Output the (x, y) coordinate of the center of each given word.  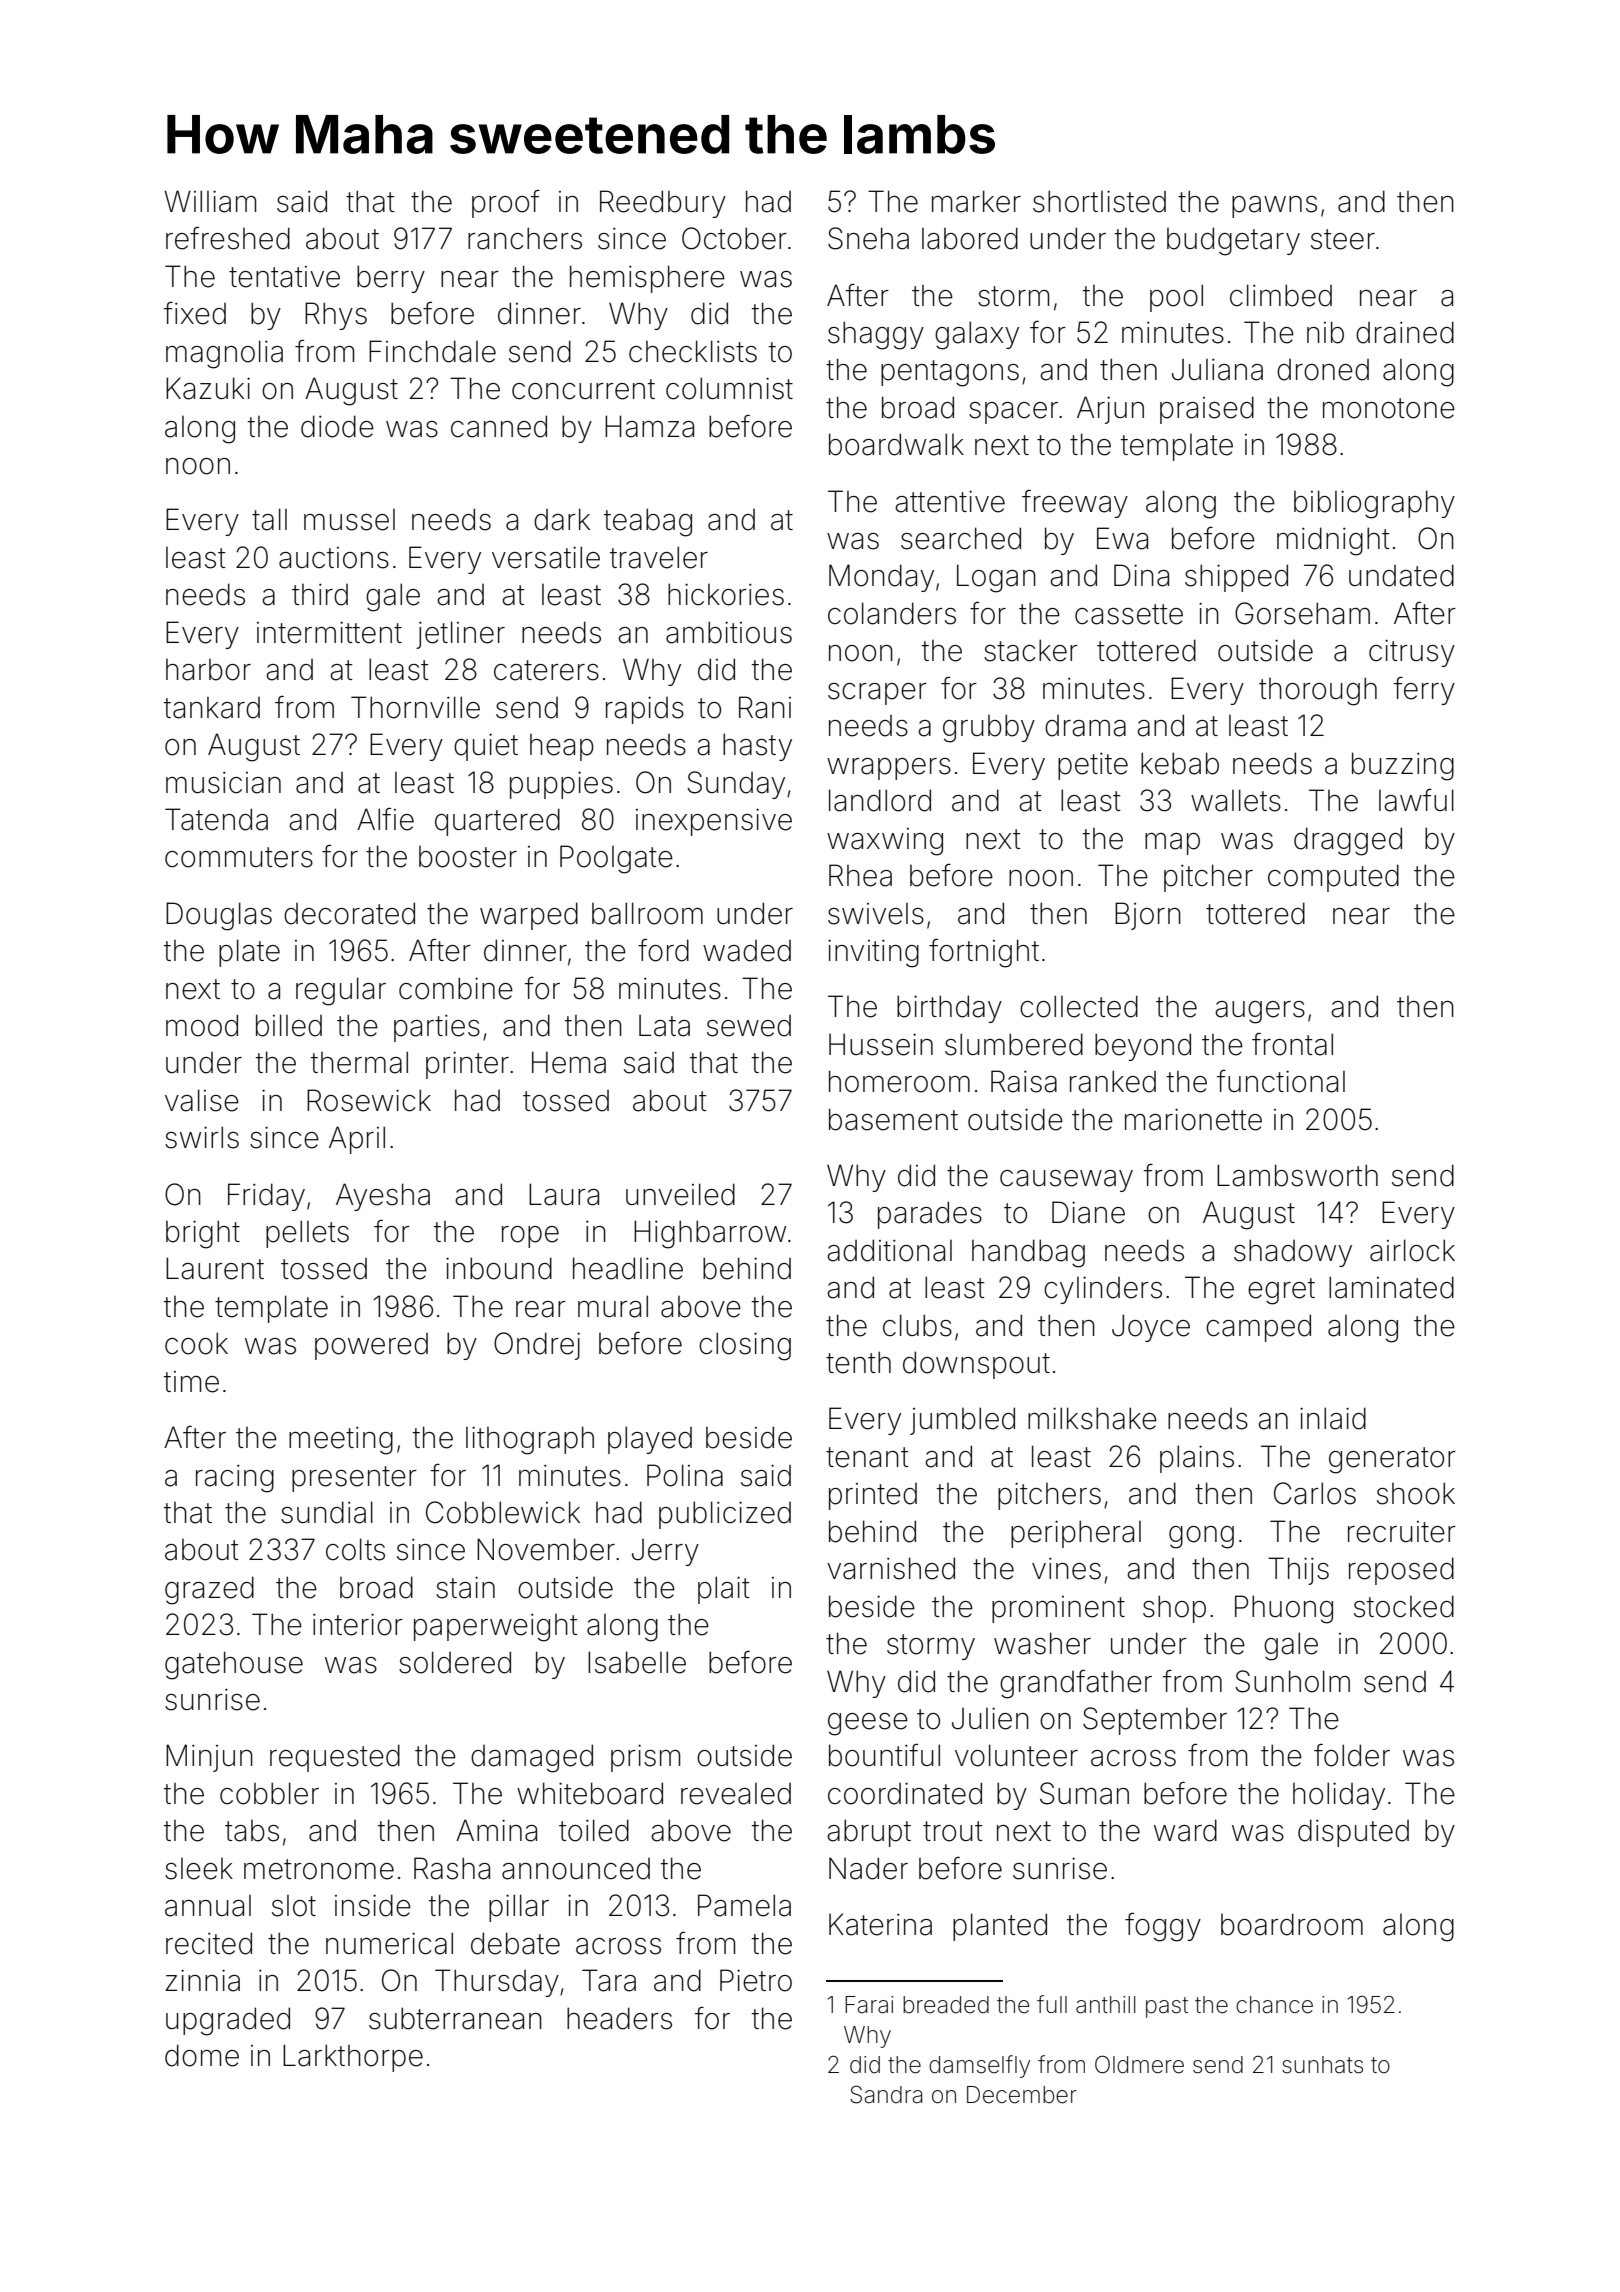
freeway (1075, 504)
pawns (1274, 207)
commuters (239, 857)
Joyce (1151, 1328)
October (734, 238)
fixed (195, 313)
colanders (892, 613)
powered (371, 1346)
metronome (319, 1869)
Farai (869, 2005)
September (1155, 1721)
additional (889, 1250)
